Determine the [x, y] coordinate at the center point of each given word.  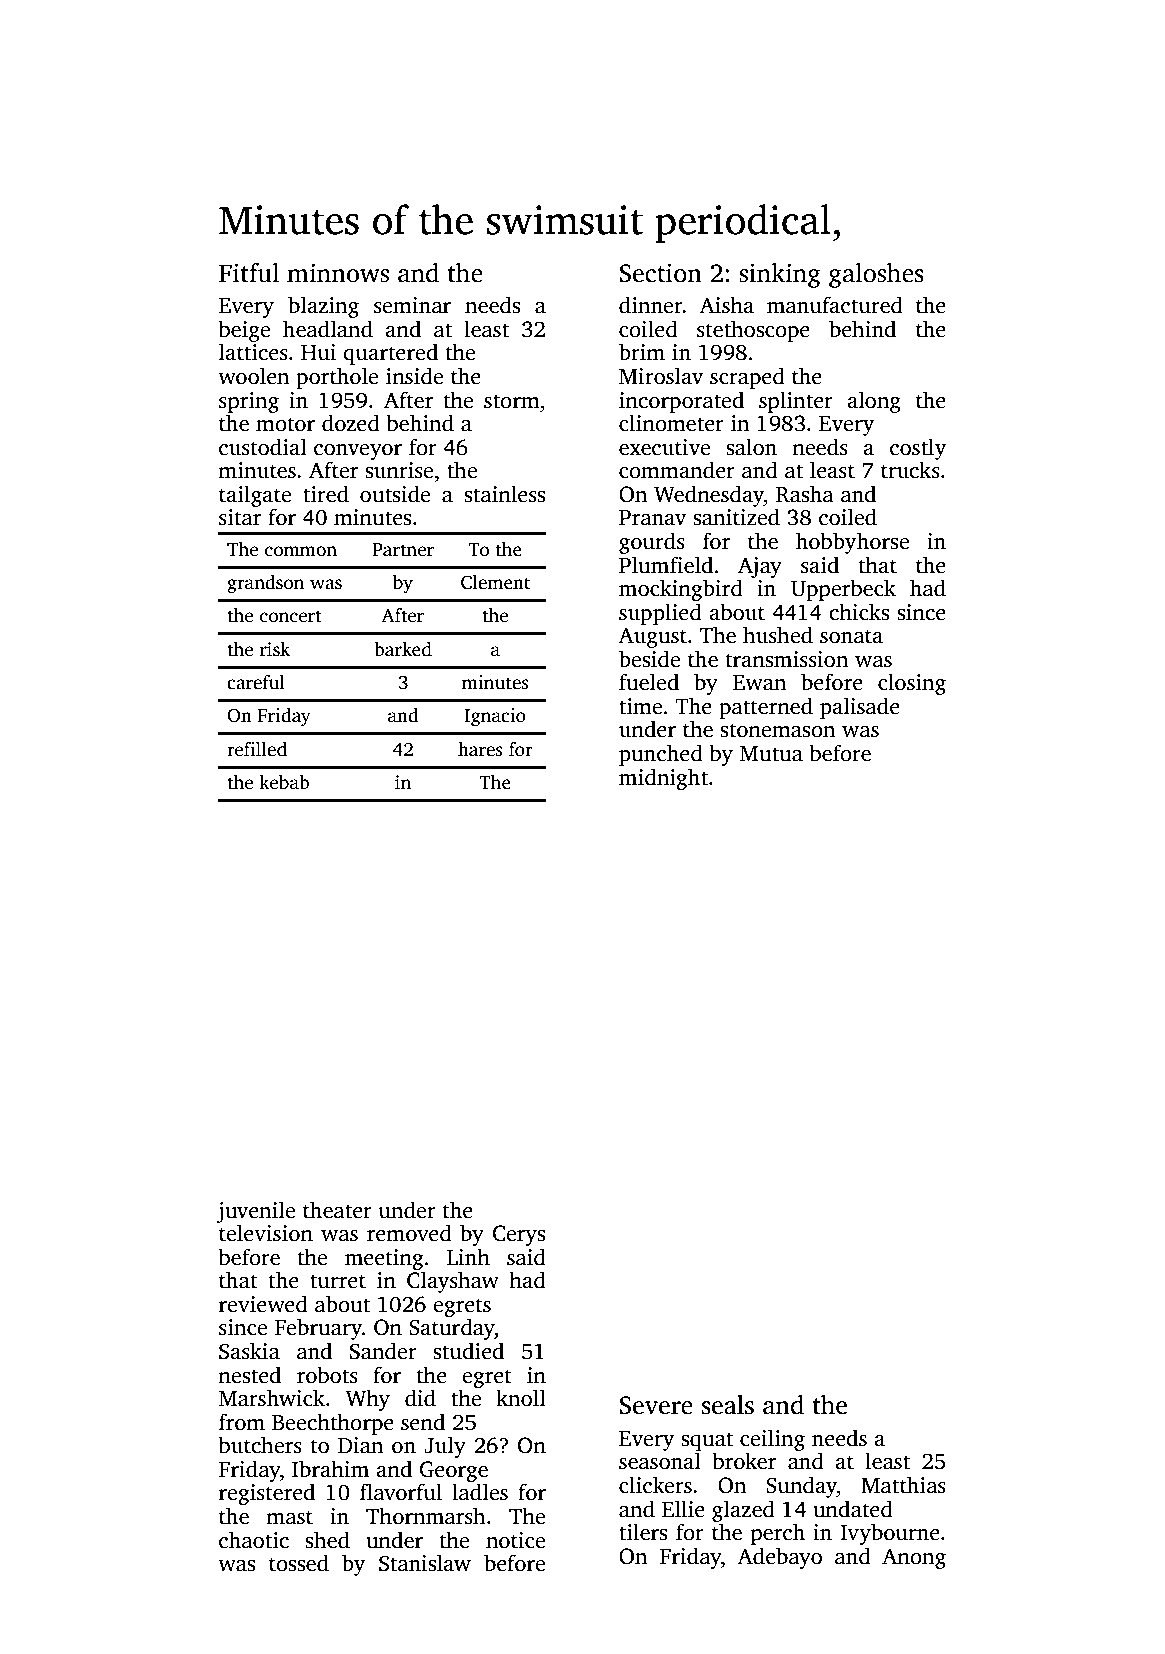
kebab [284, 782]
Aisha [726, 305]
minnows [338, 273]
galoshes [876, 275]
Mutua [771, 754]
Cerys [519, 1235]
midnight [663, 779]
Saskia [249, 1351]
